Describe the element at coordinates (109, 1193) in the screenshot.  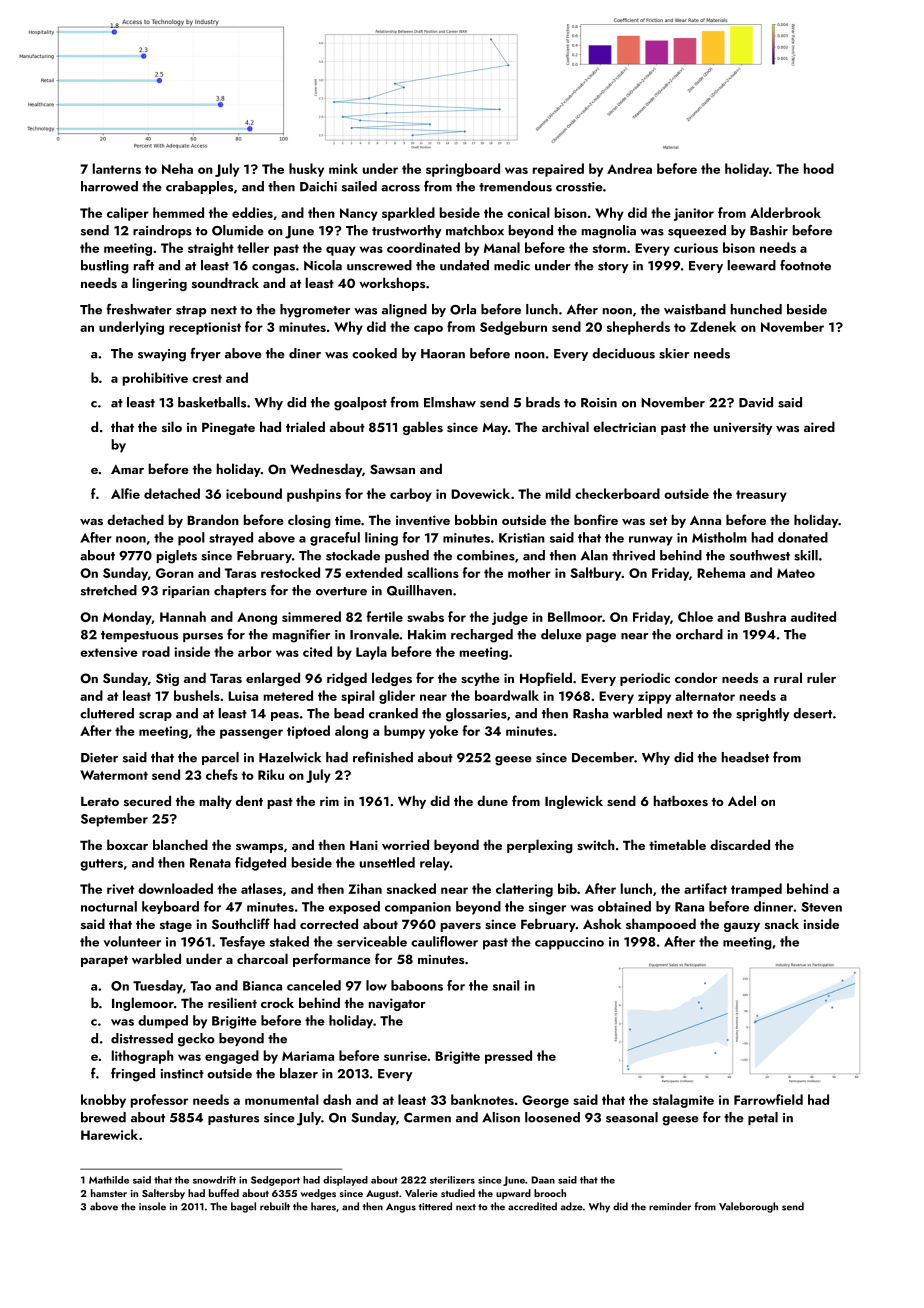
I see `hamster` at that location.
